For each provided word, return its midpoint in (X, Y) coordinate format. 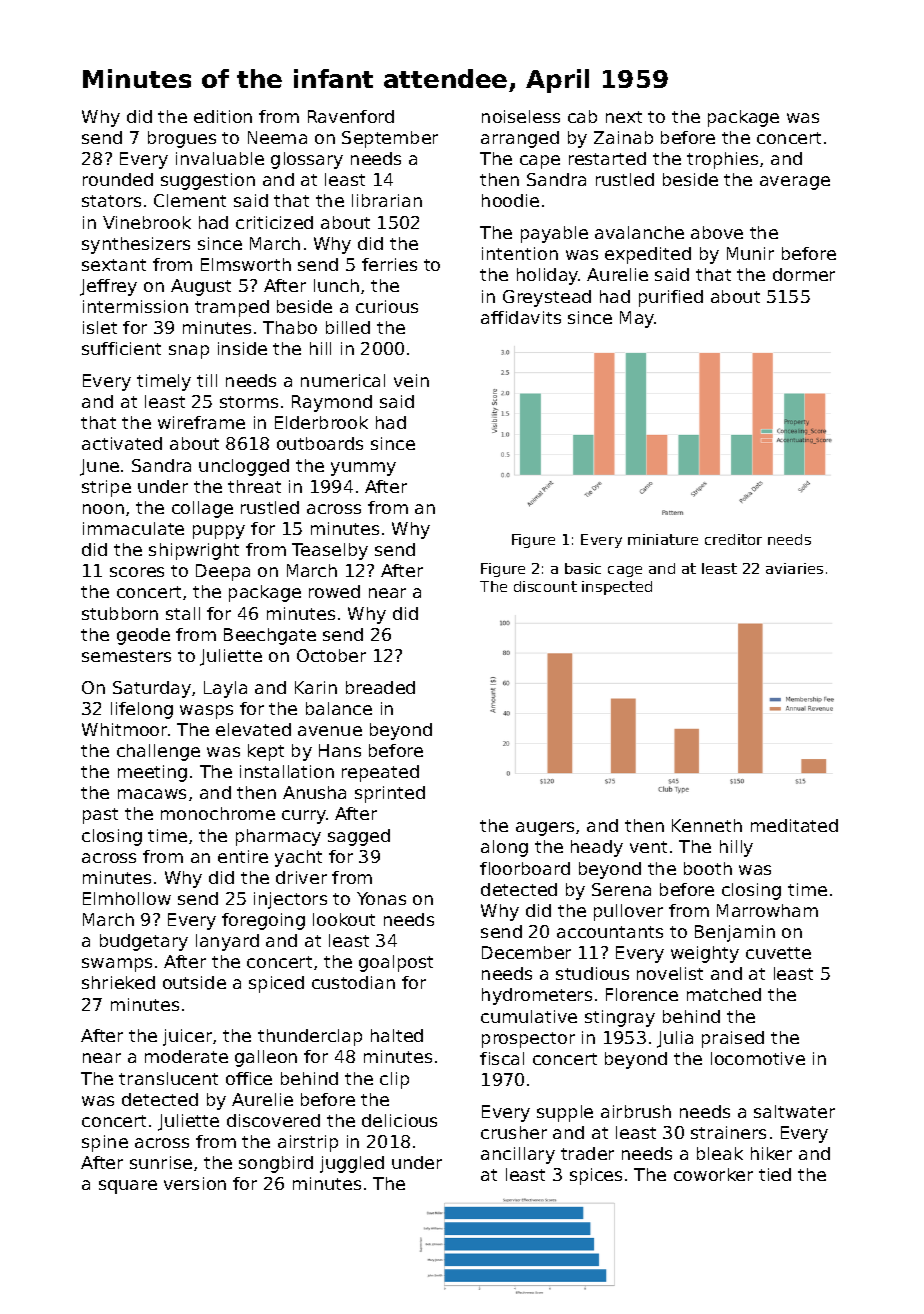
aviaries (794, 568)
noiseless (521, 116)
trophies (722, 160)
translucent (168, 1078)
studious (592, 973)
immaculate (133, 528)
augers (545, 829)
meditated (794, 825)
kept (266, 752)
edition (223, 116)
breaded (380, 687)
